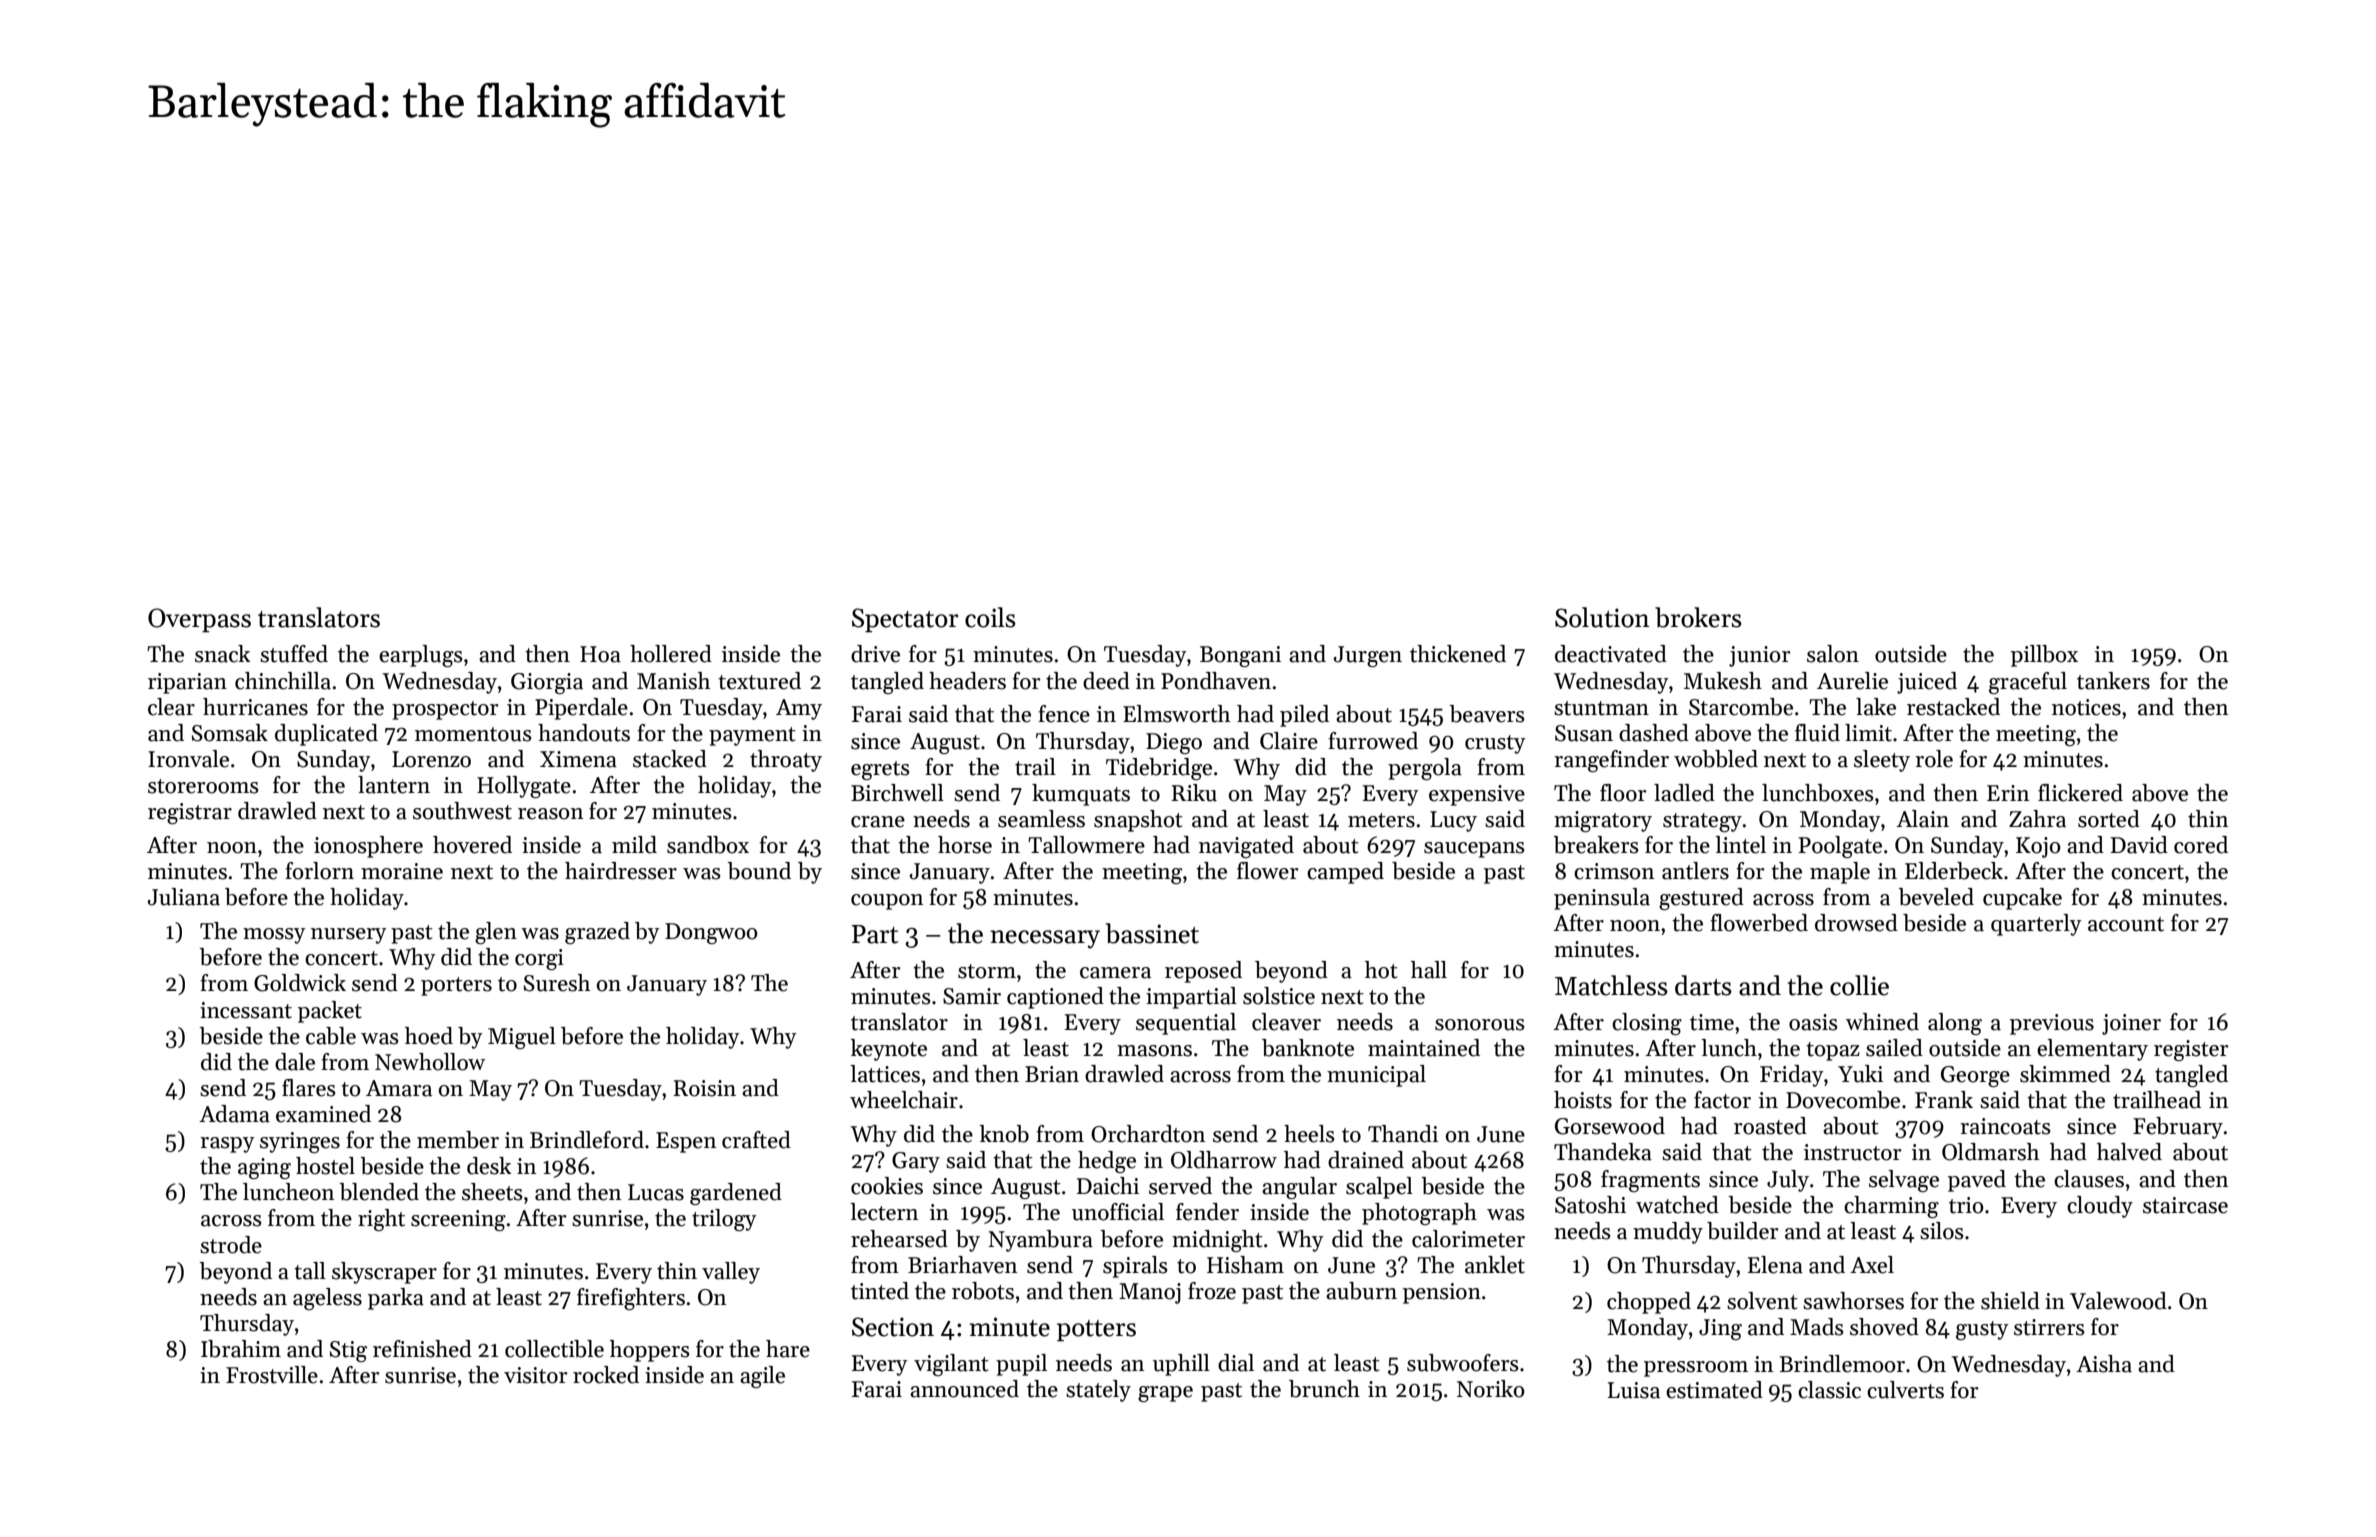 The height and width of the screenshot is (1537, 2376). What do you see at coordinates (1698, 617) in the screenshot?
I see `brokers` at bounding box center [1698, 617].
